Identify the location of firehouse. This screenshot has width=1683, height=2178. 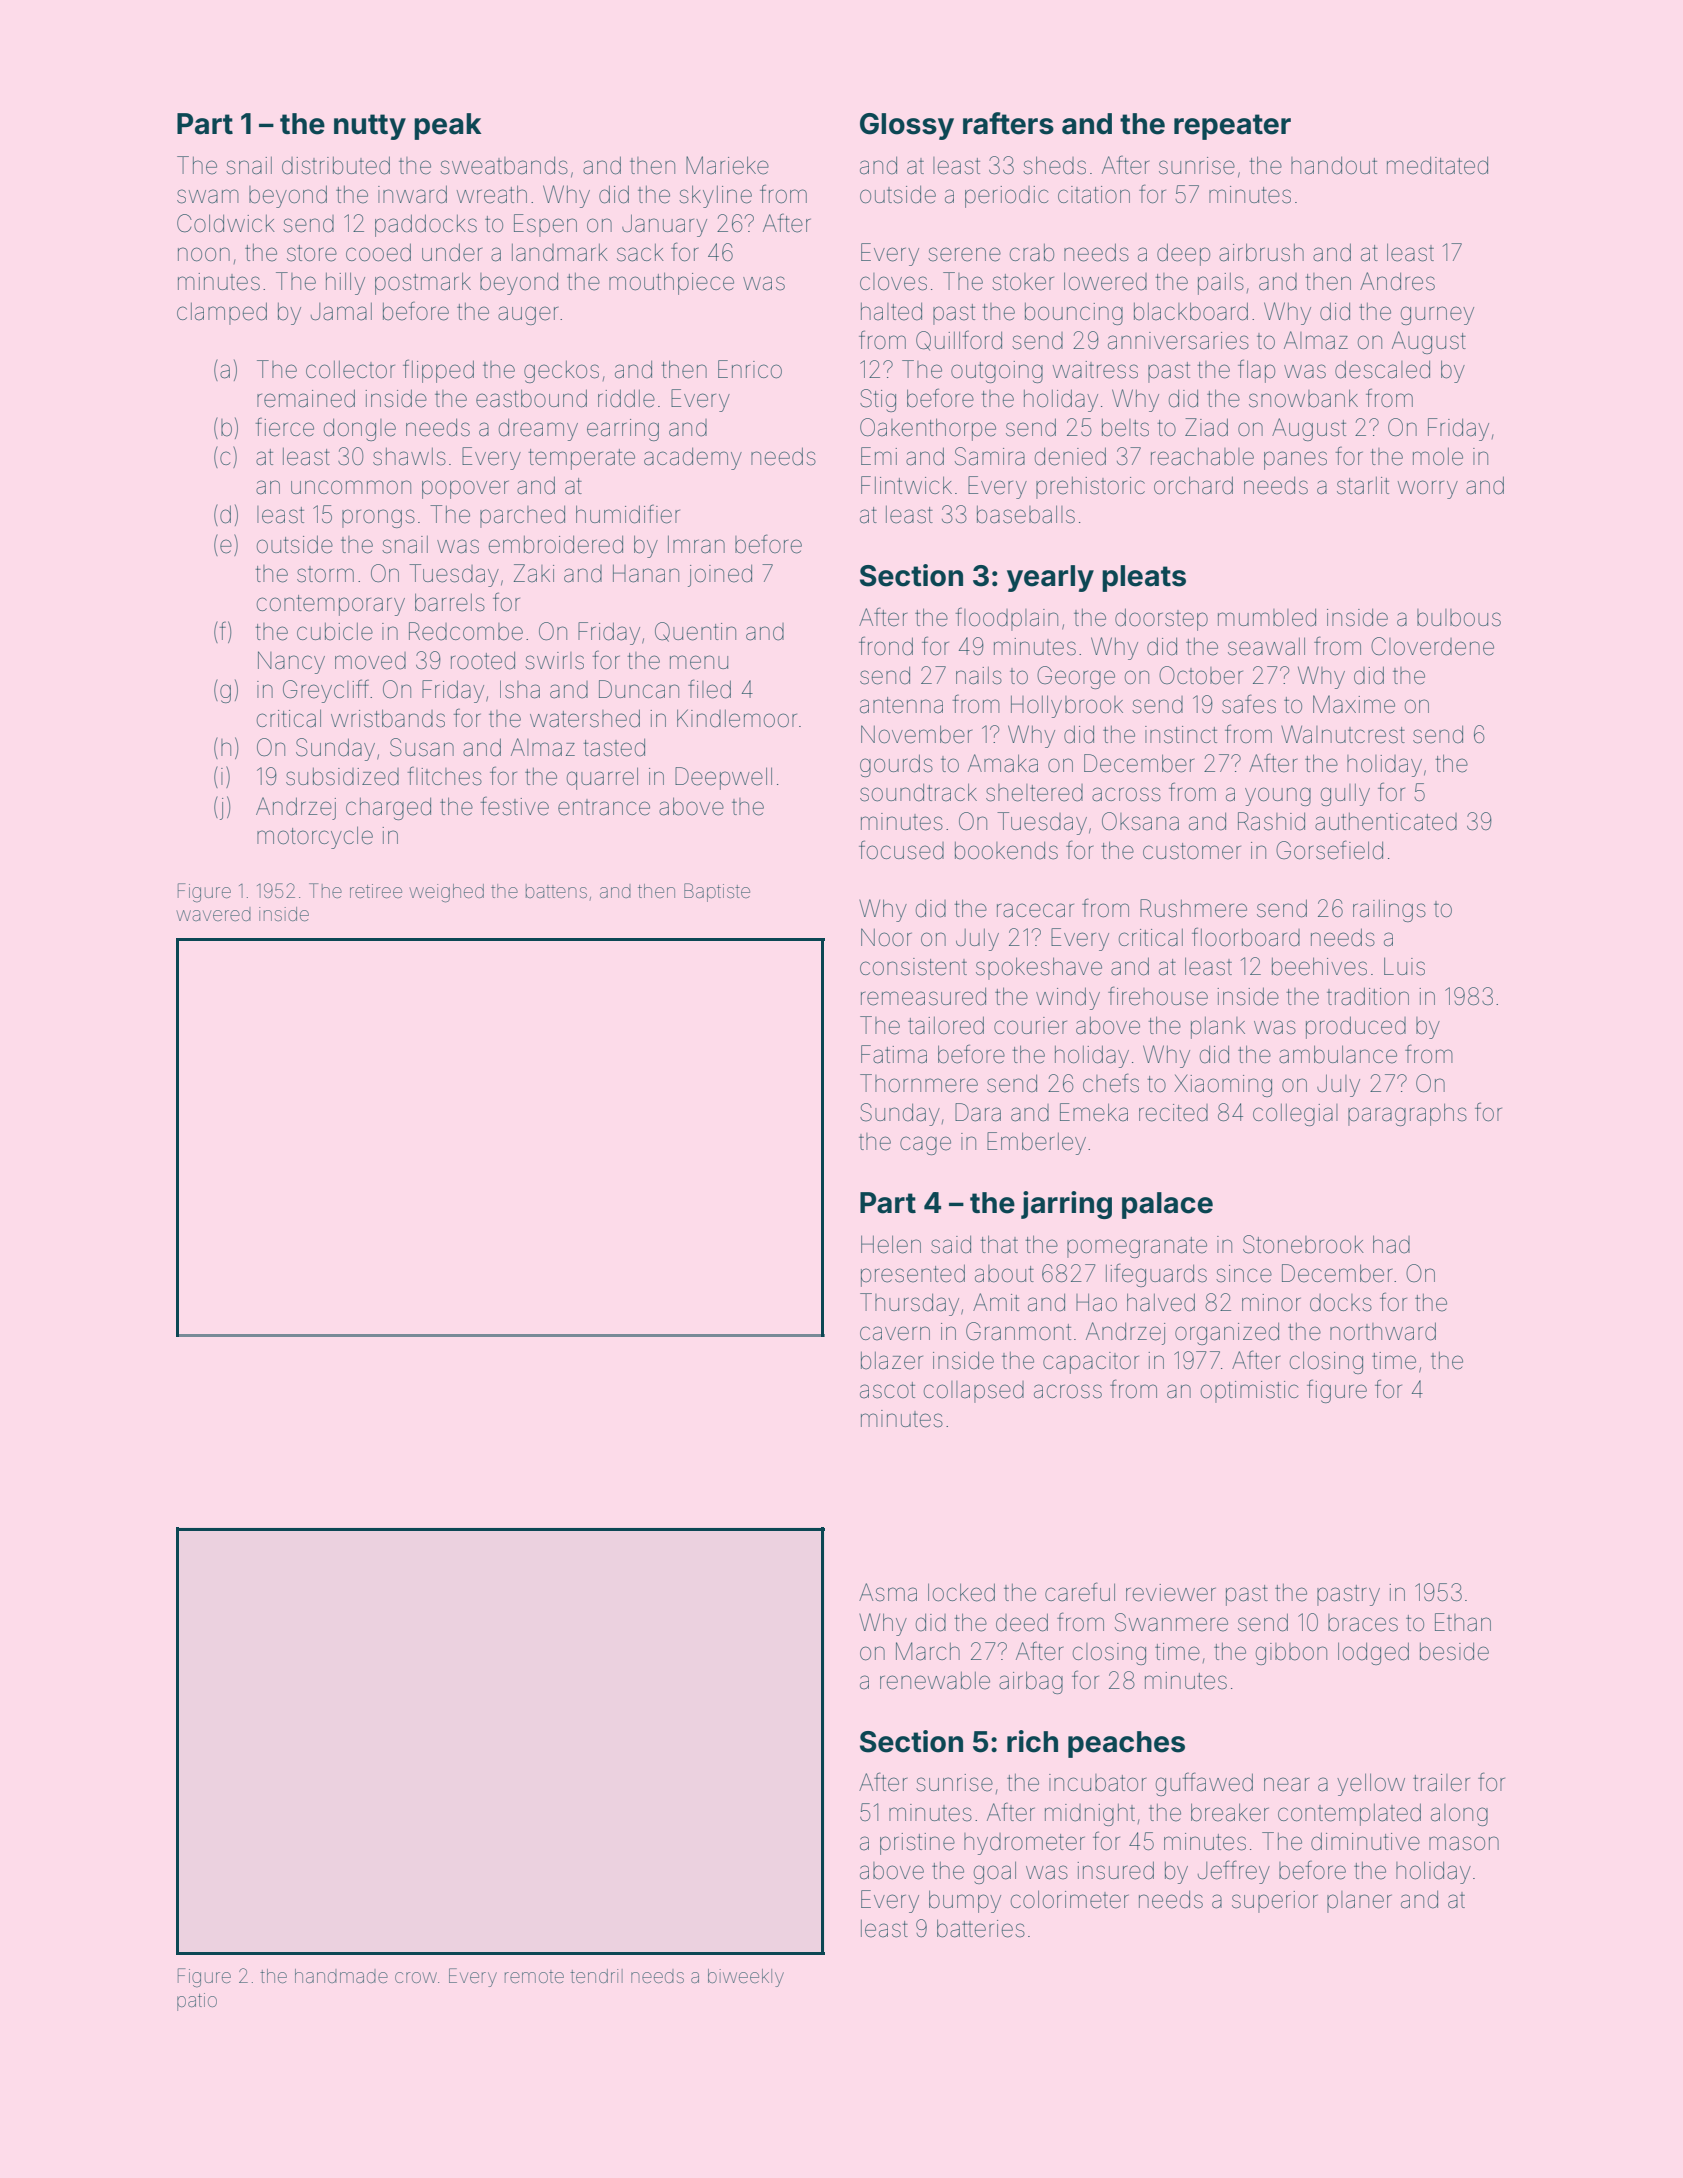
(1158, 996).
